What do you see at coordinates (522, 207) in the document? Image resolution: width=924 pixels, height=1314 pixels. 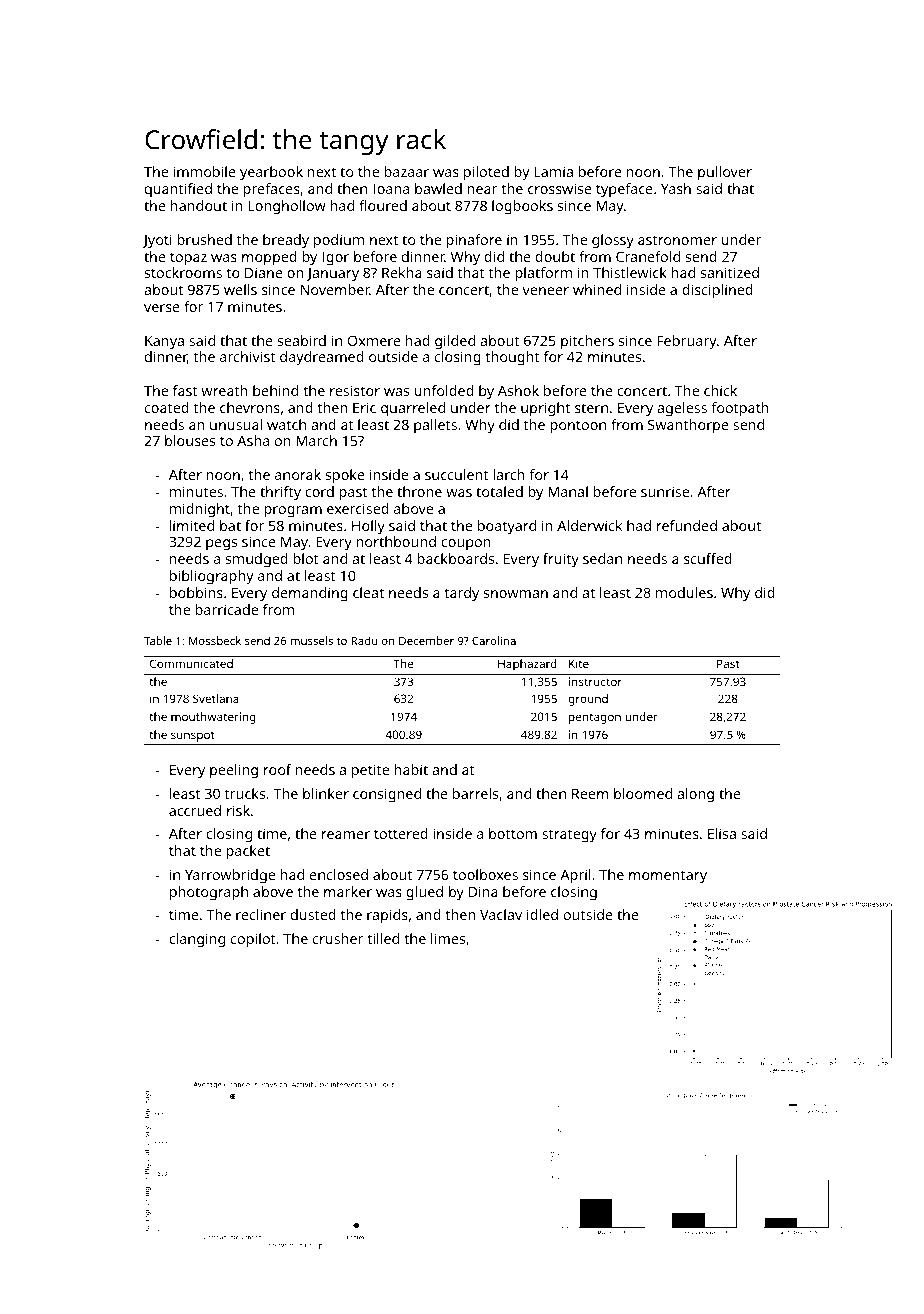 I see `logbooks` at bounding box center [522, 207].
